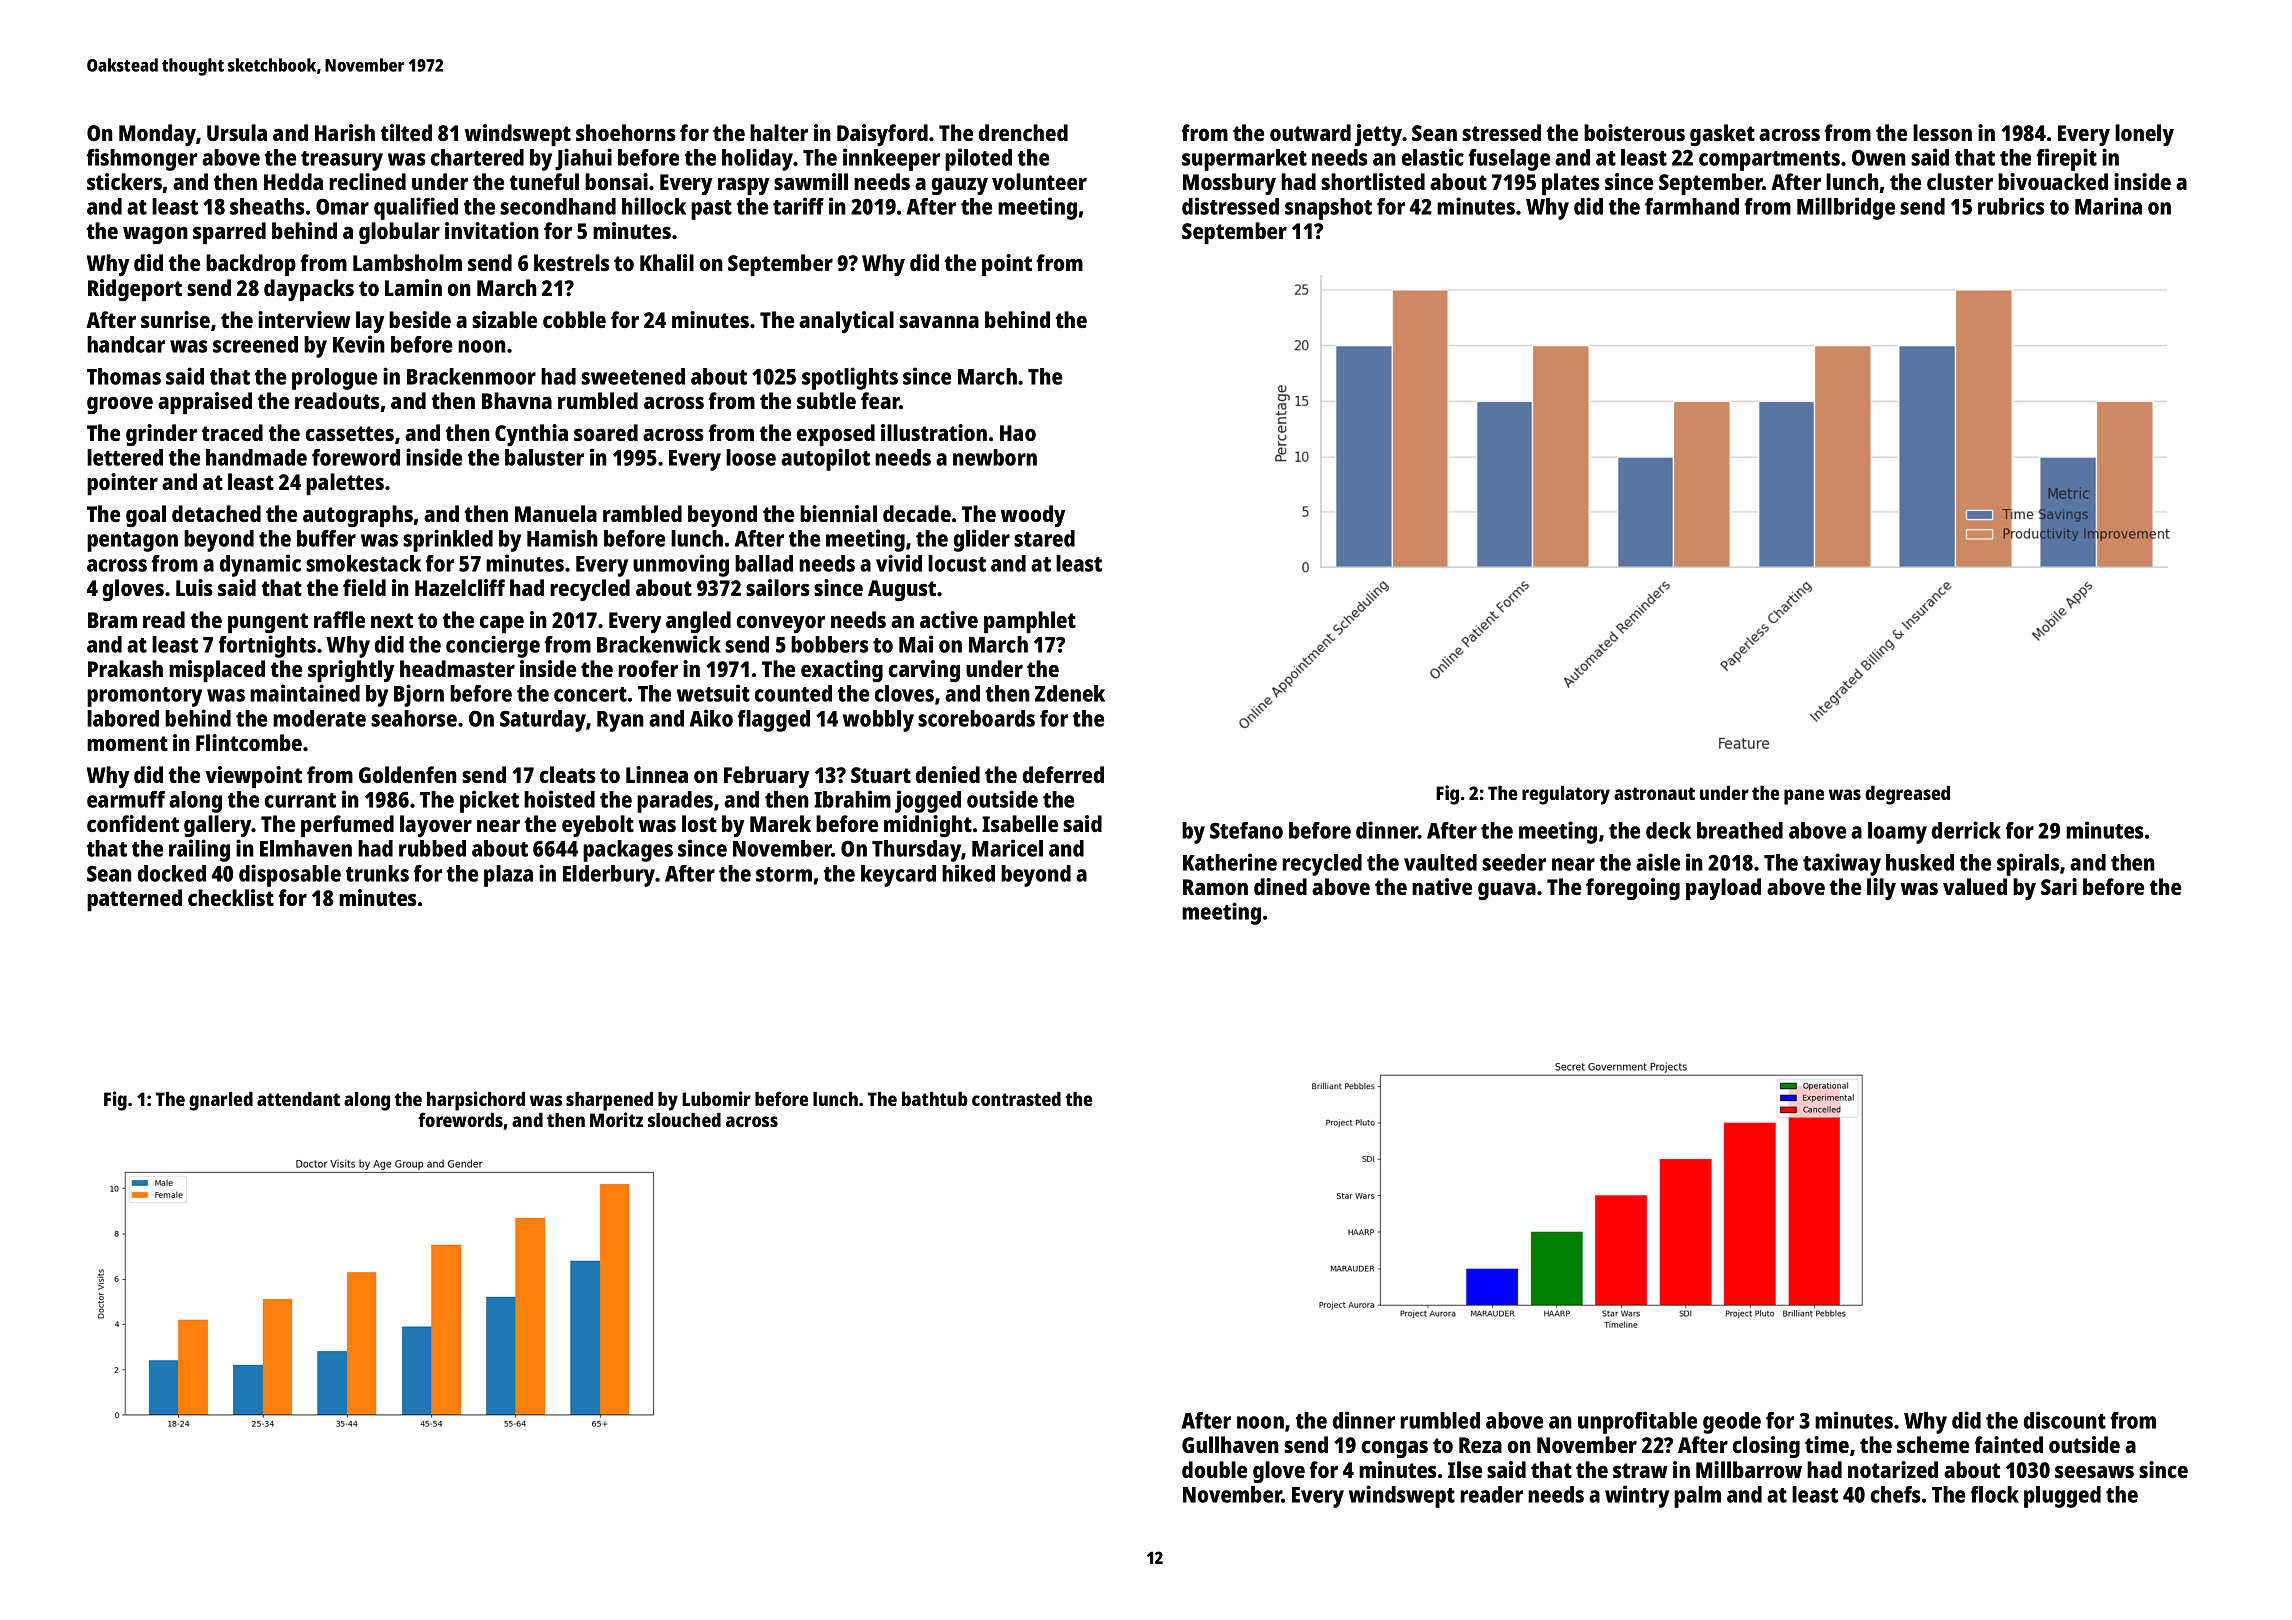 The width and height of the screenshot is (2292, 1620). Describe the element at coordinates (1942, 132) in the screenshot. I see `lesson` at that location.
